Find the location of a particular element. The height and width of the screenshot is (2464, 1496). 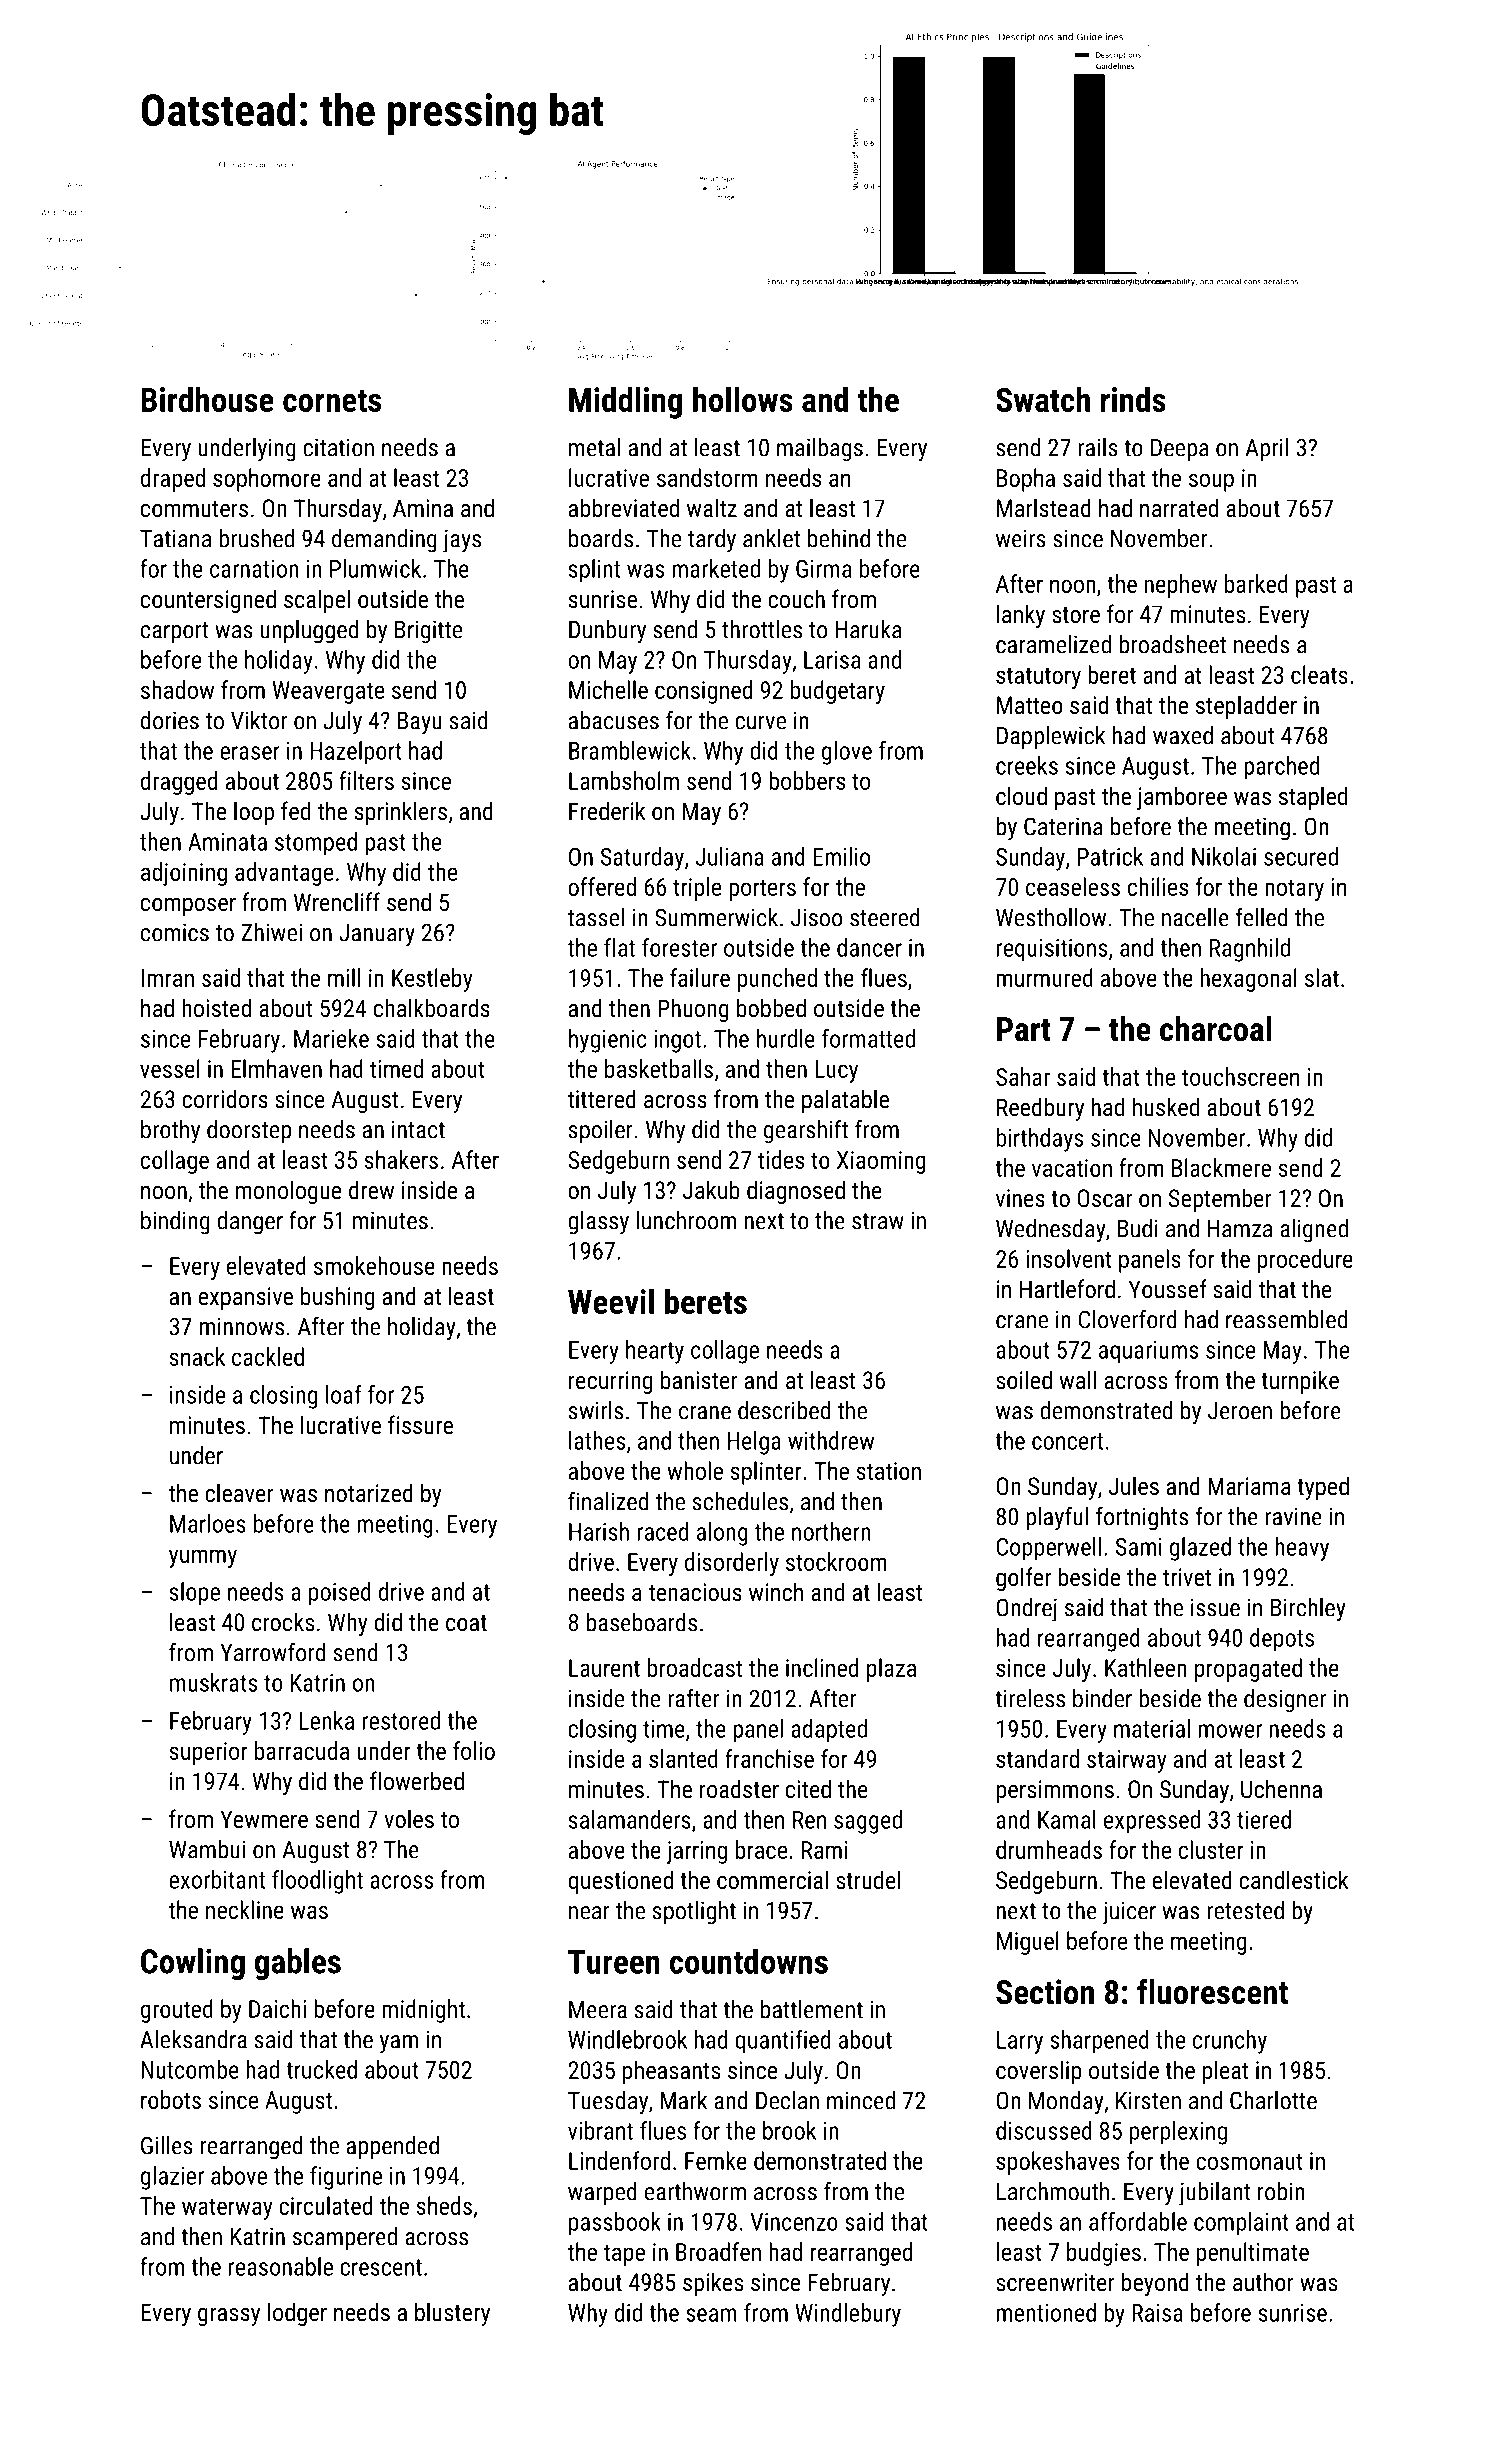

cleats is located at coordinates (1319, 674).
